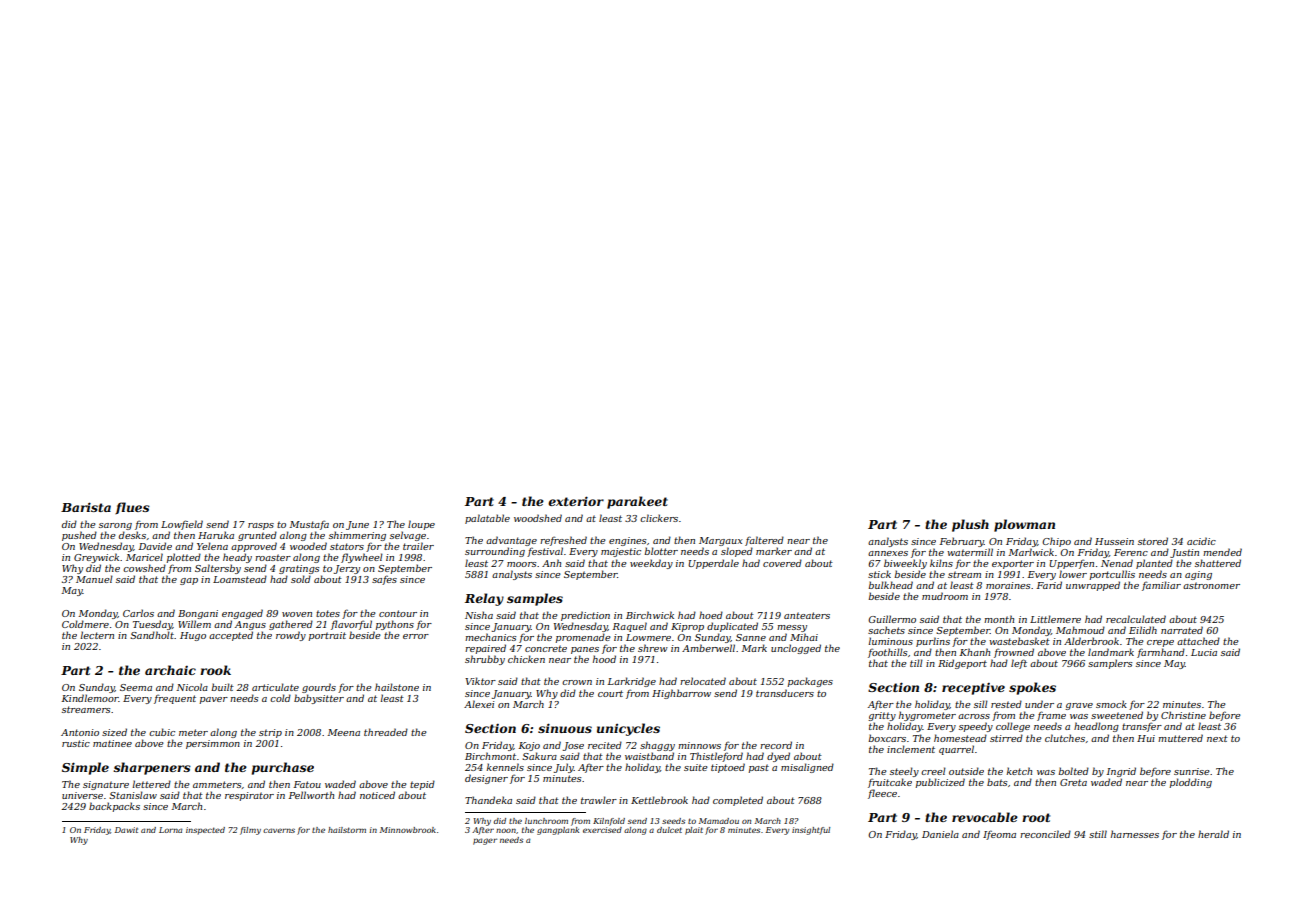 The image size is (1308, 924). I want to click on trawler, so click(599, 800).
